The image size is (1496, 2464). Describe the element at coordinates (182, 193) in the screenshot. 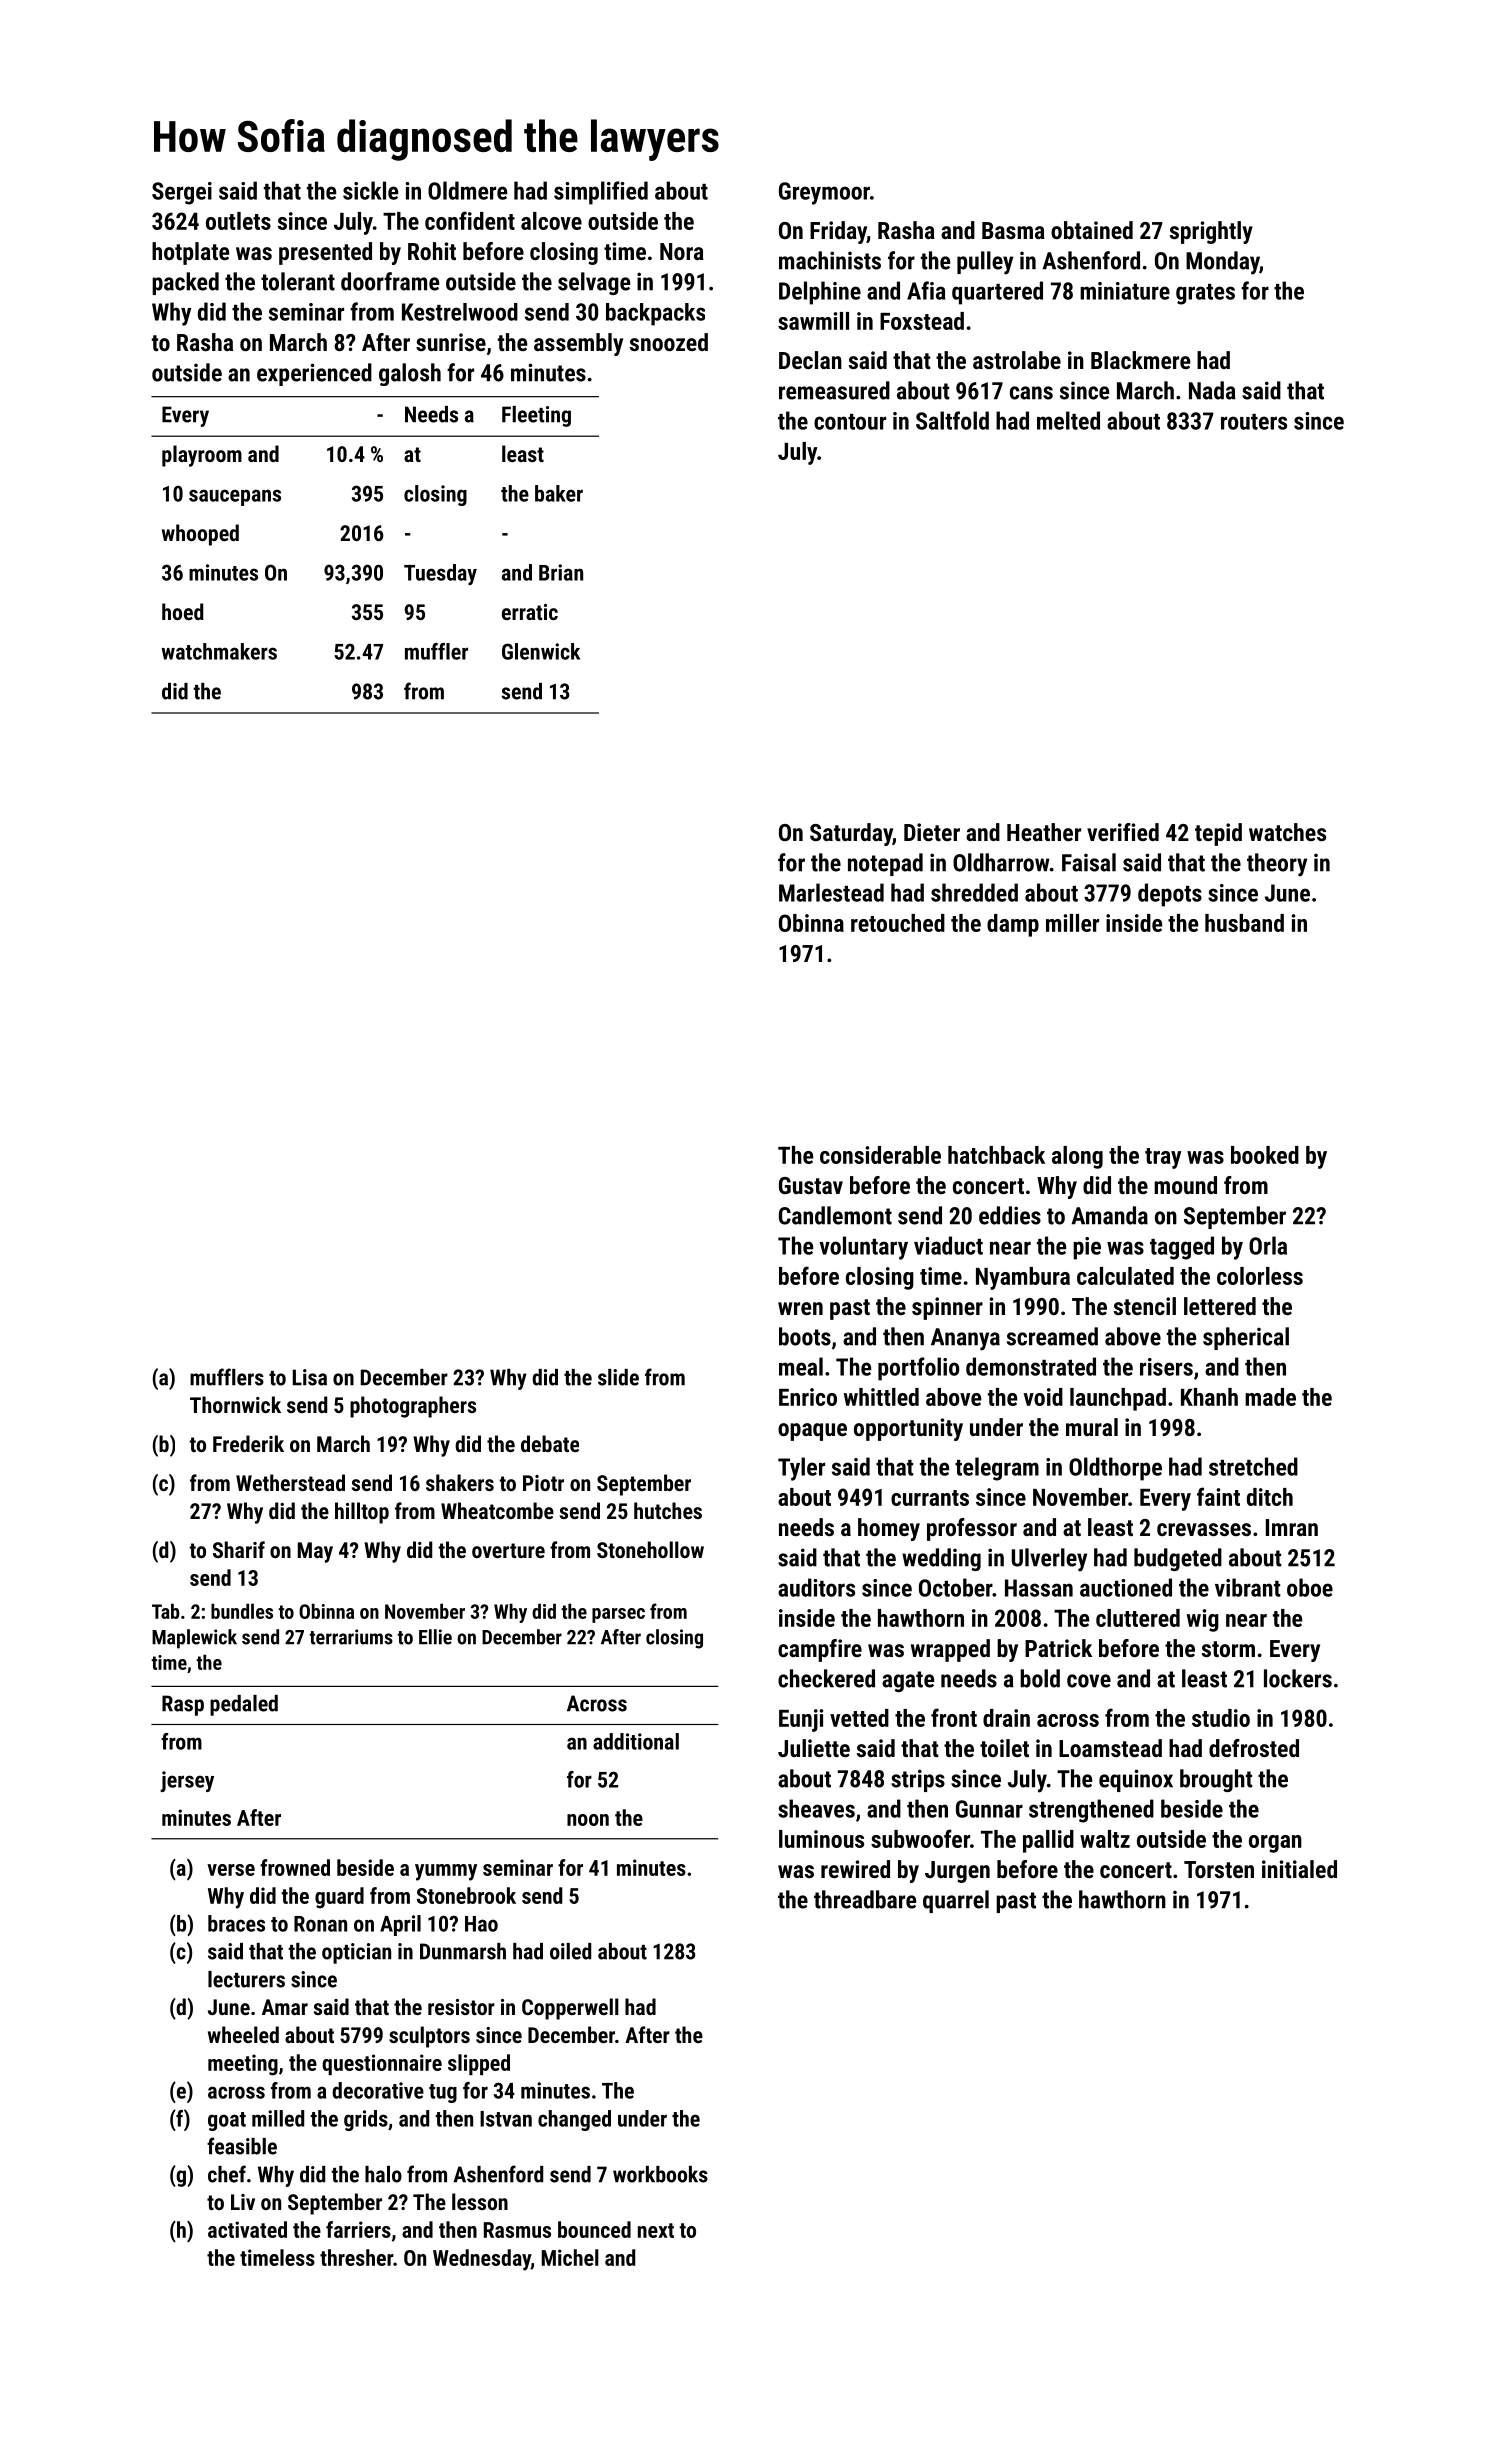

I see `Sergei` at that location.
